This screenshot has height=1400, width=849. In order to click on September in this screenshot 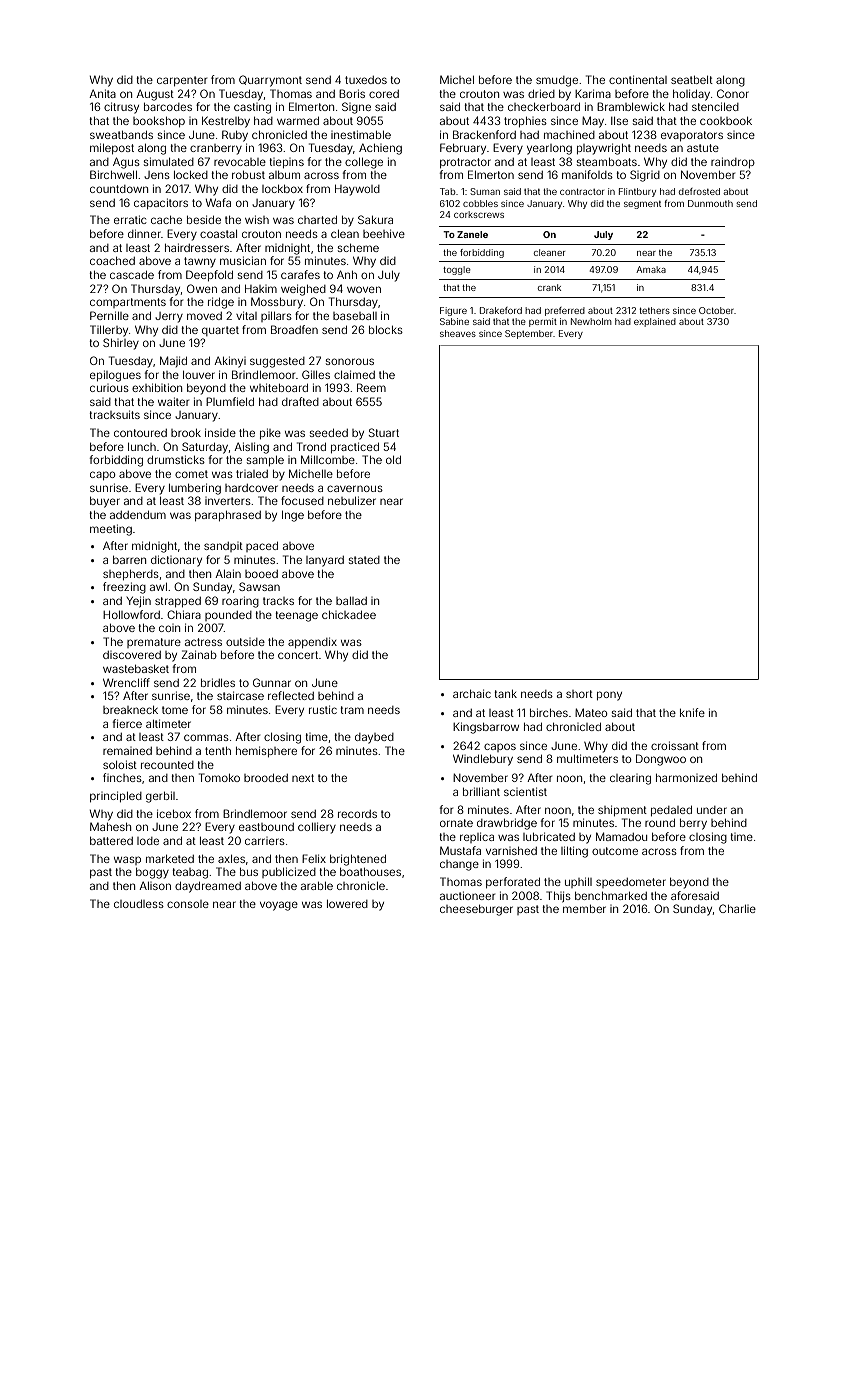, I will do `click(529, 334)`.
